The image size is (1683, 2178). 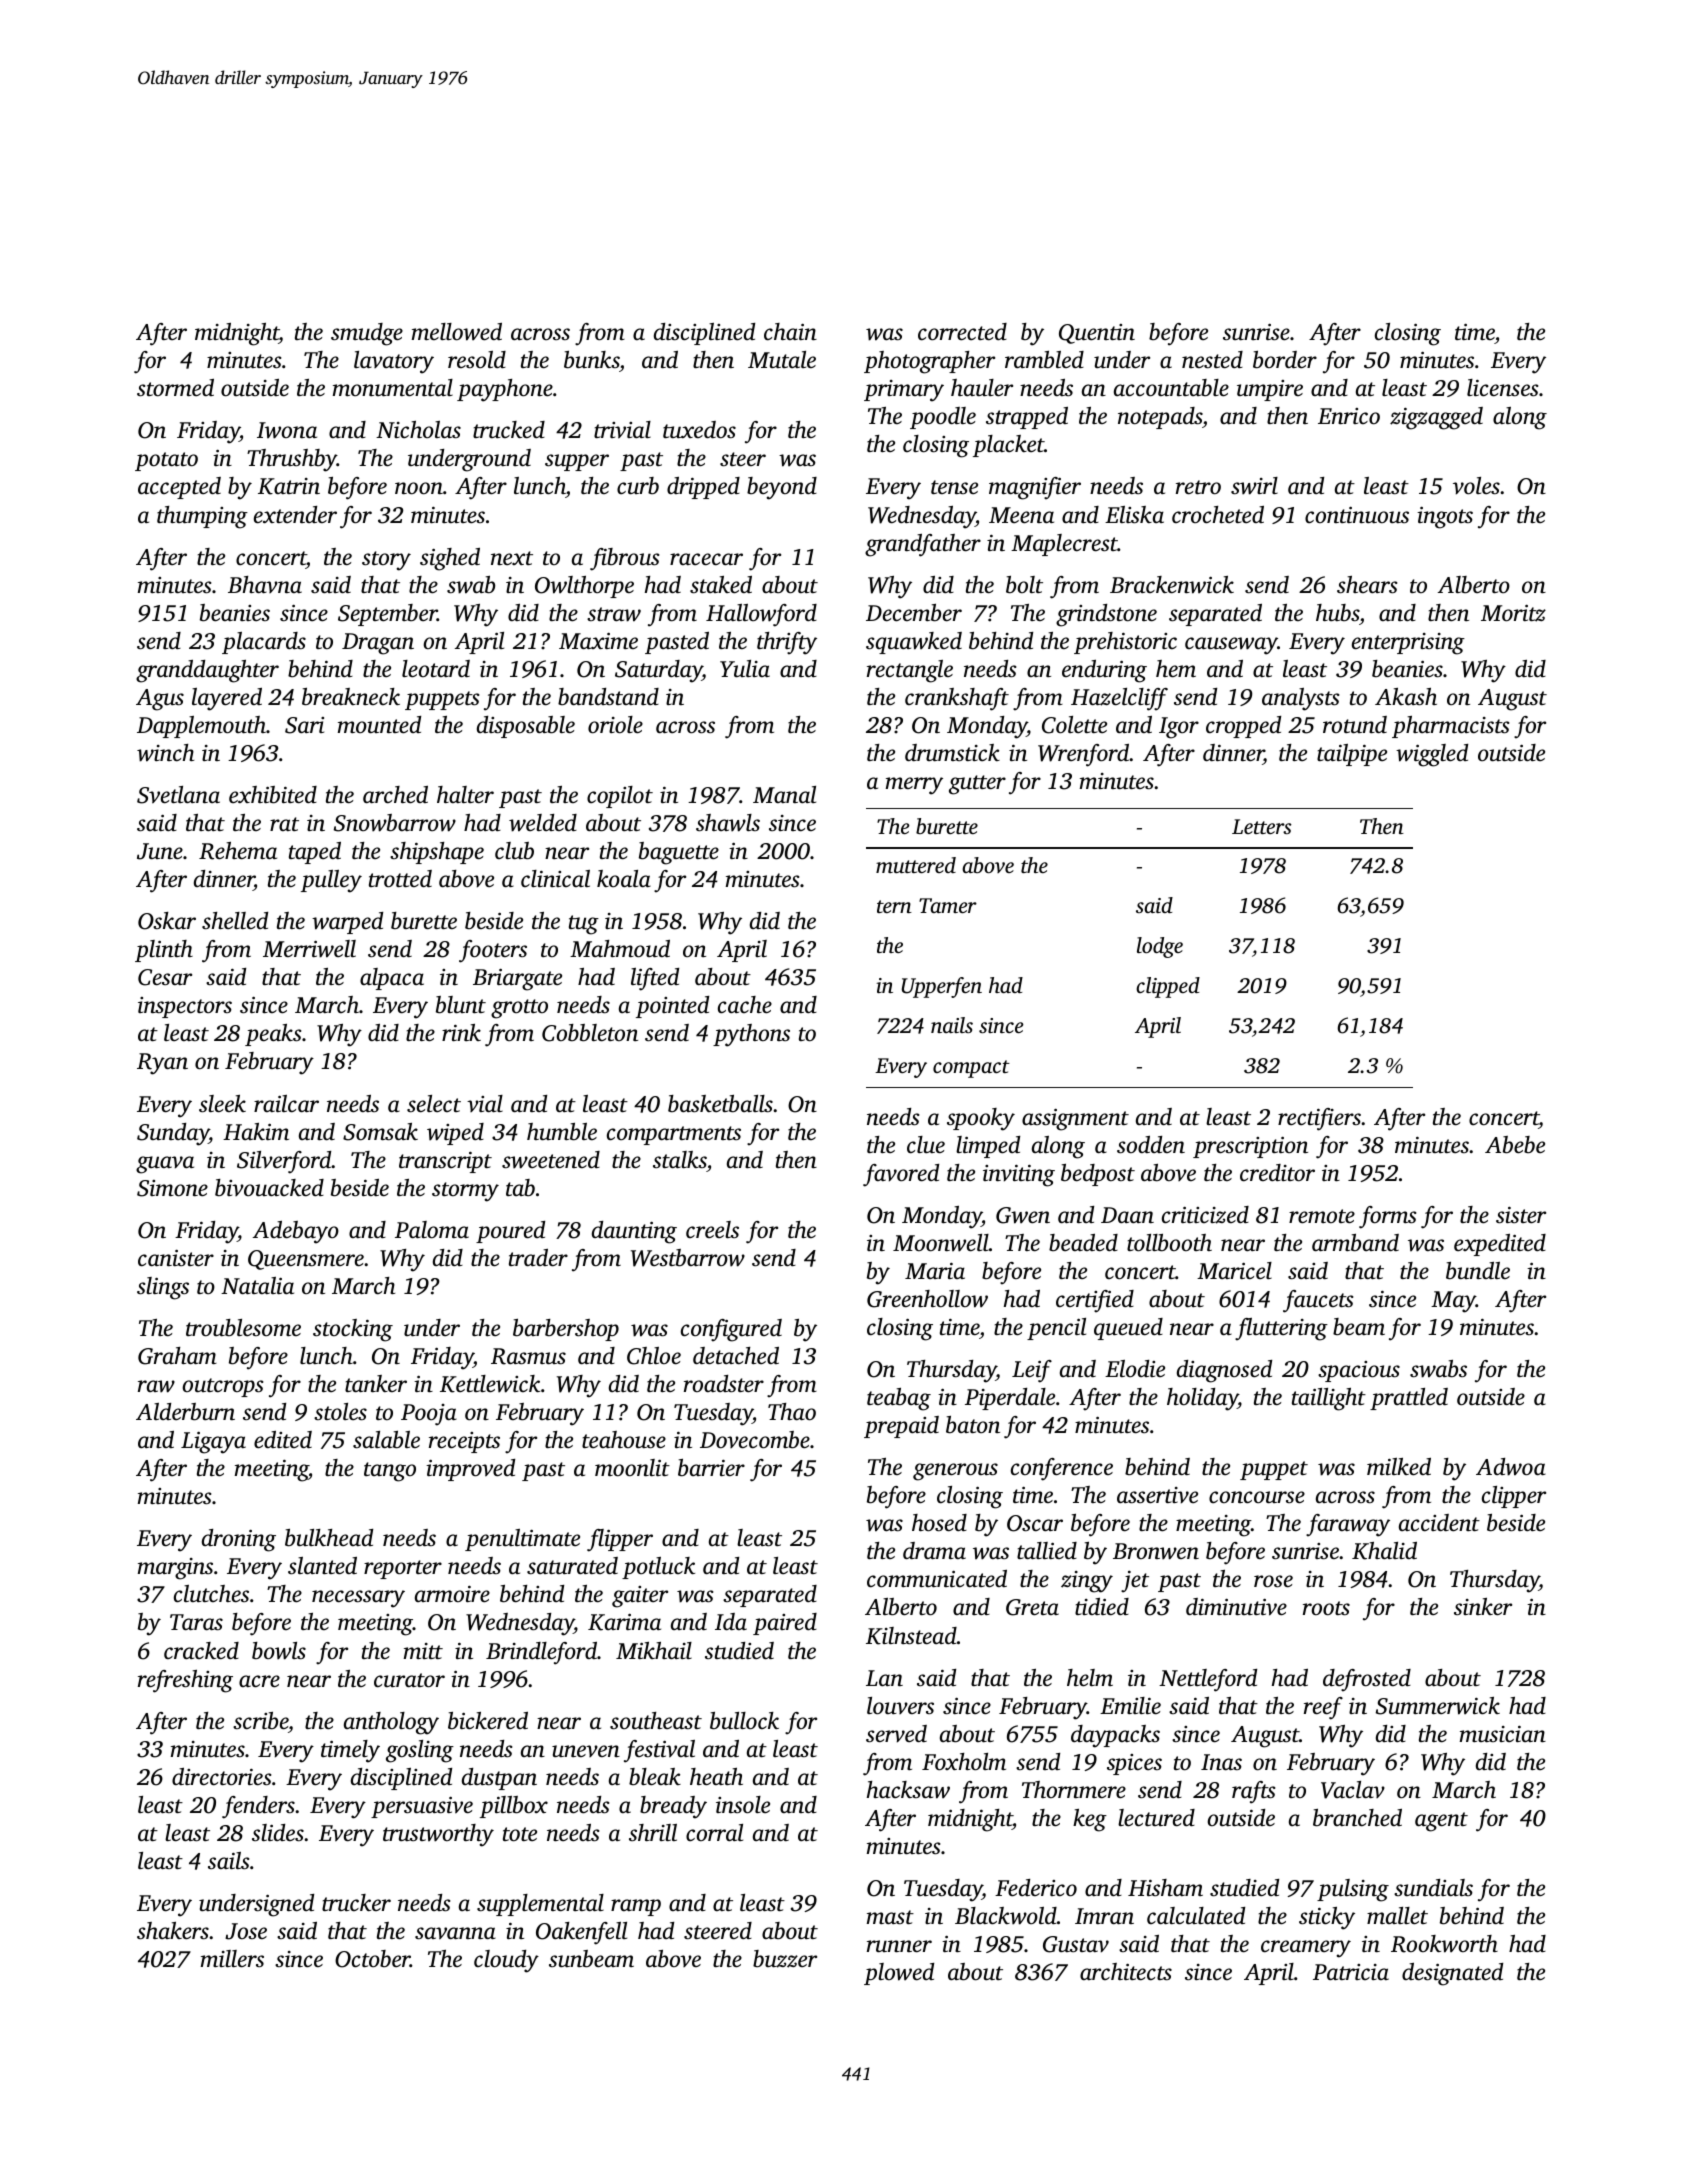 I want to click on Kettlewick, so click(x=490, y=1384).
